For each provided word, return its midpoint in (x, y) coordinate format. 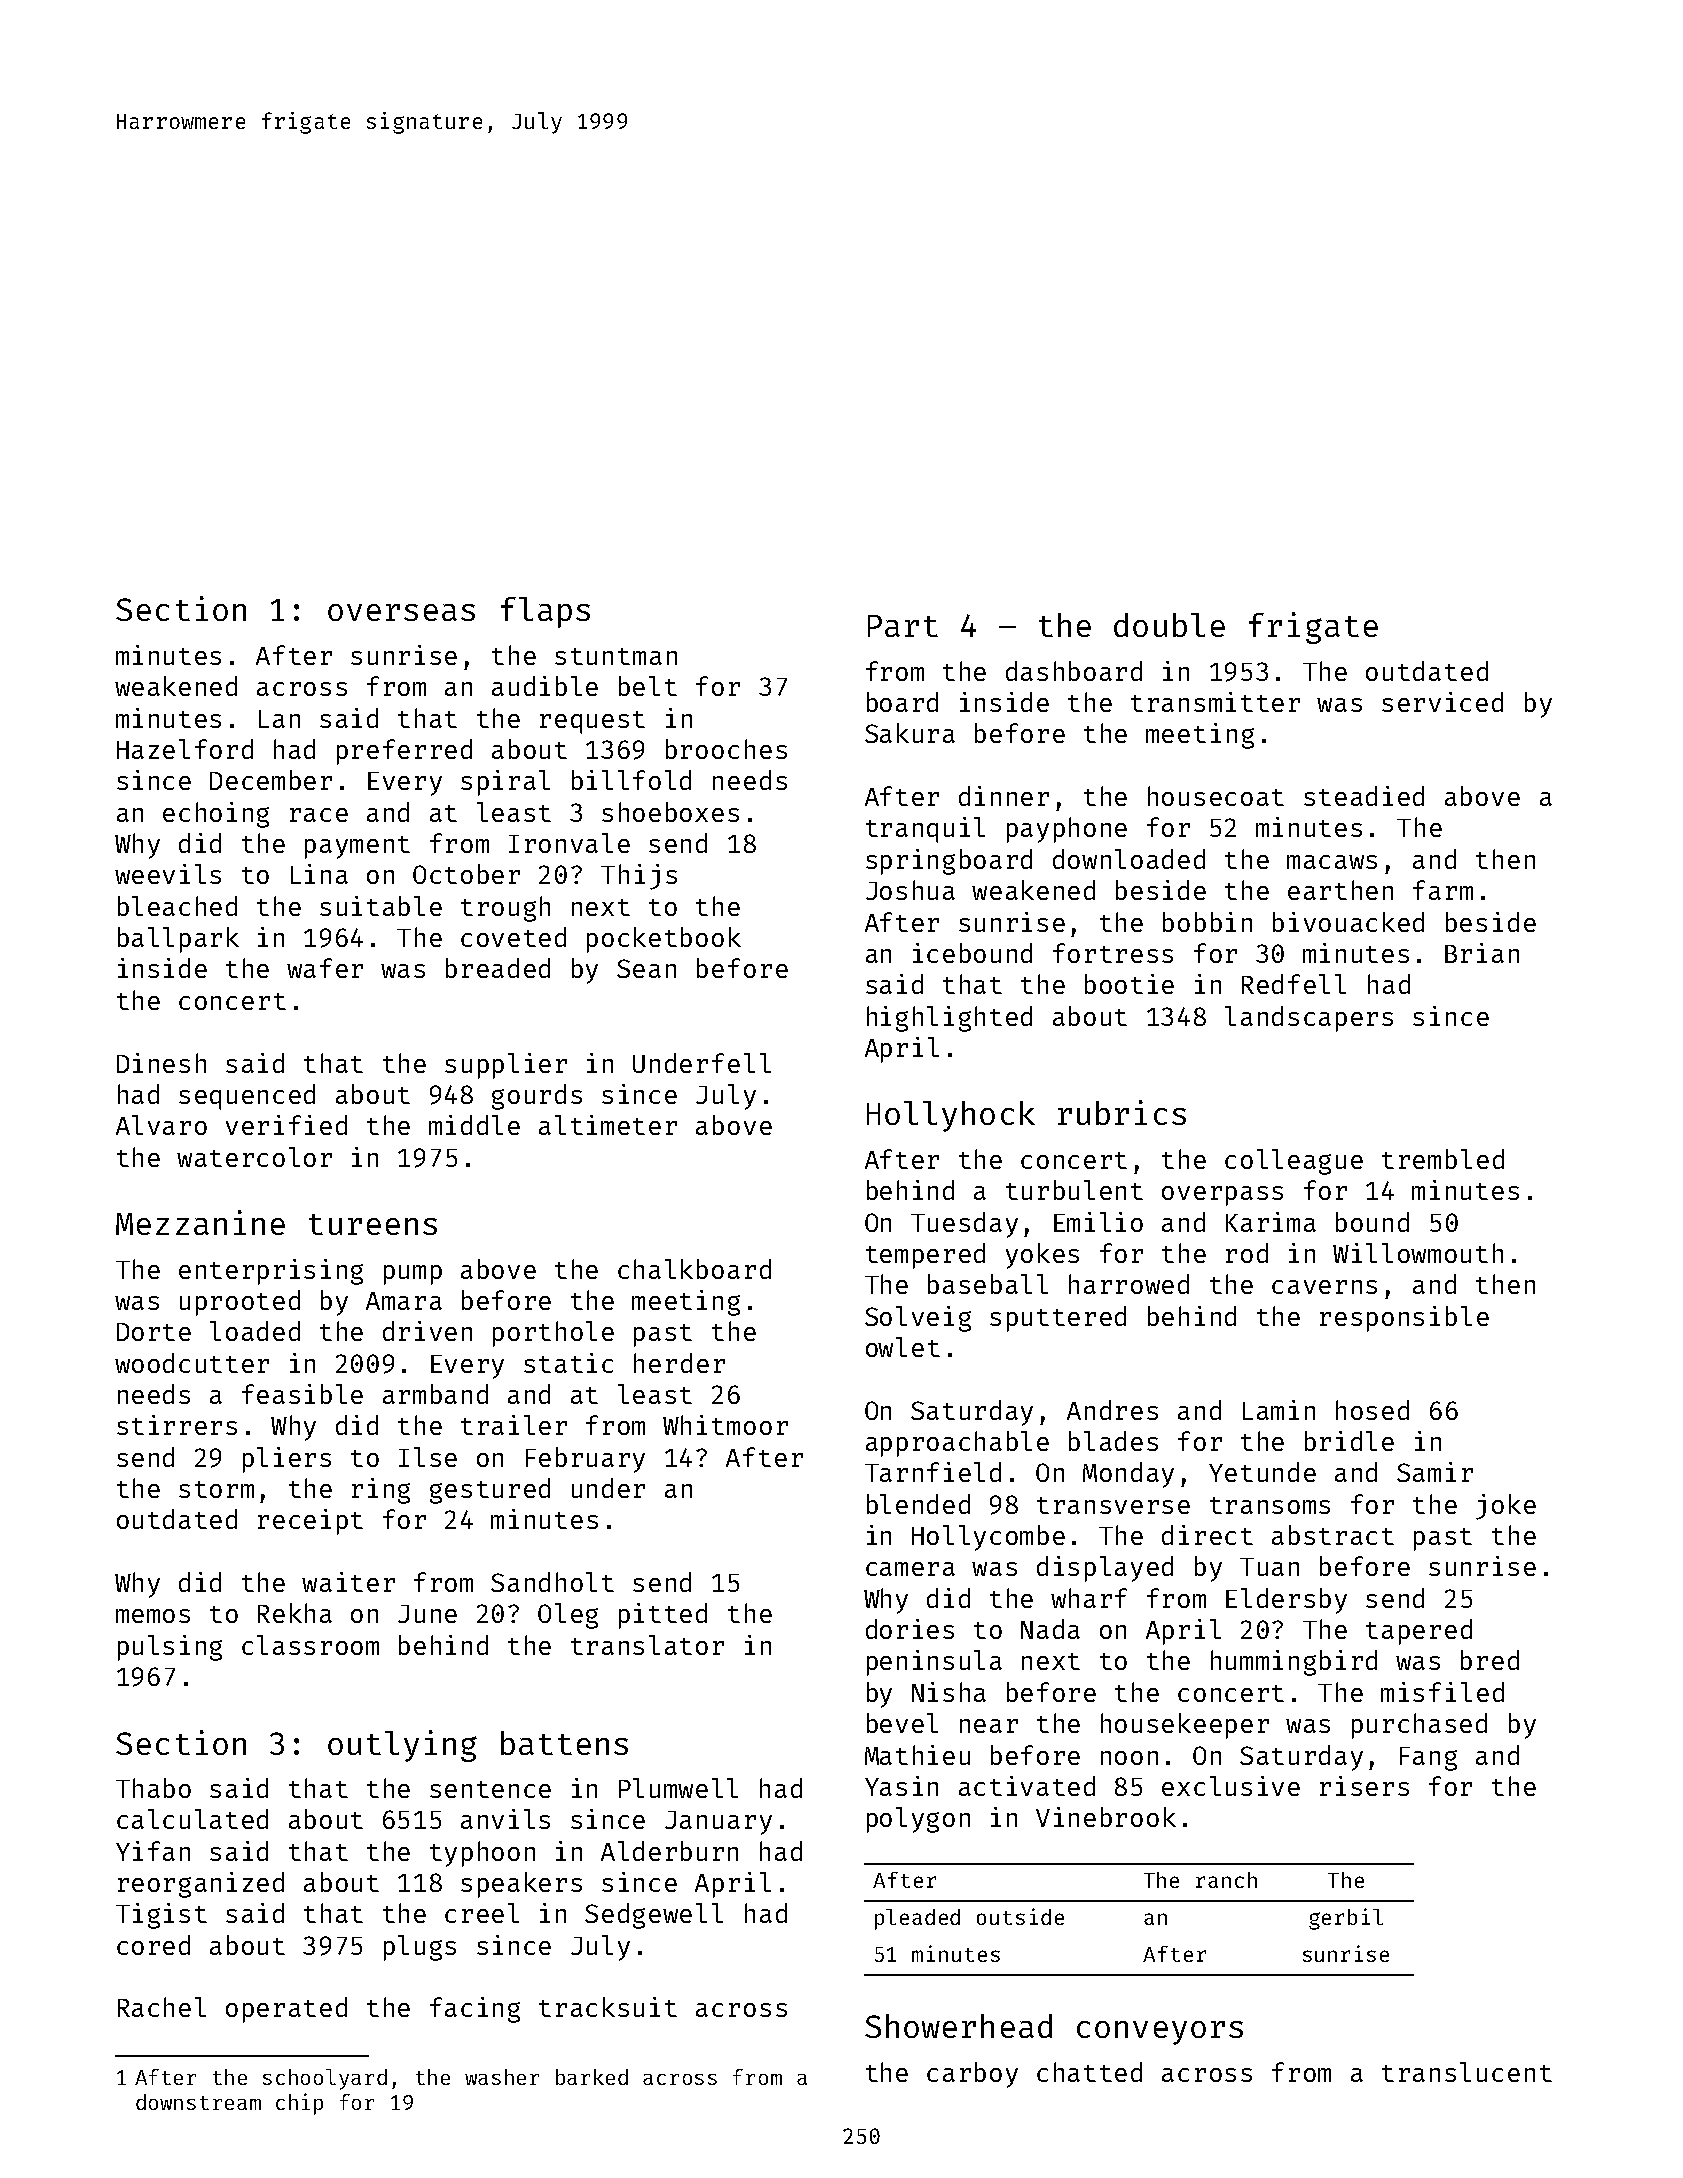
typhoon (482, 1854)
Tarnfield (933, 1472)
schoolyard (325, 2079)
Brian (1482, 953)
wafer (325, 968)
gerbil (1346, 1919)
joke (1506, 1507)
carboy (972, 2075)
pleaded (917, 1919)
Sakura (910, 733)
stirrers (177, 1425)
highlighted (949, 1019)
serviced (1442, 702)
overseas (401, 612)
